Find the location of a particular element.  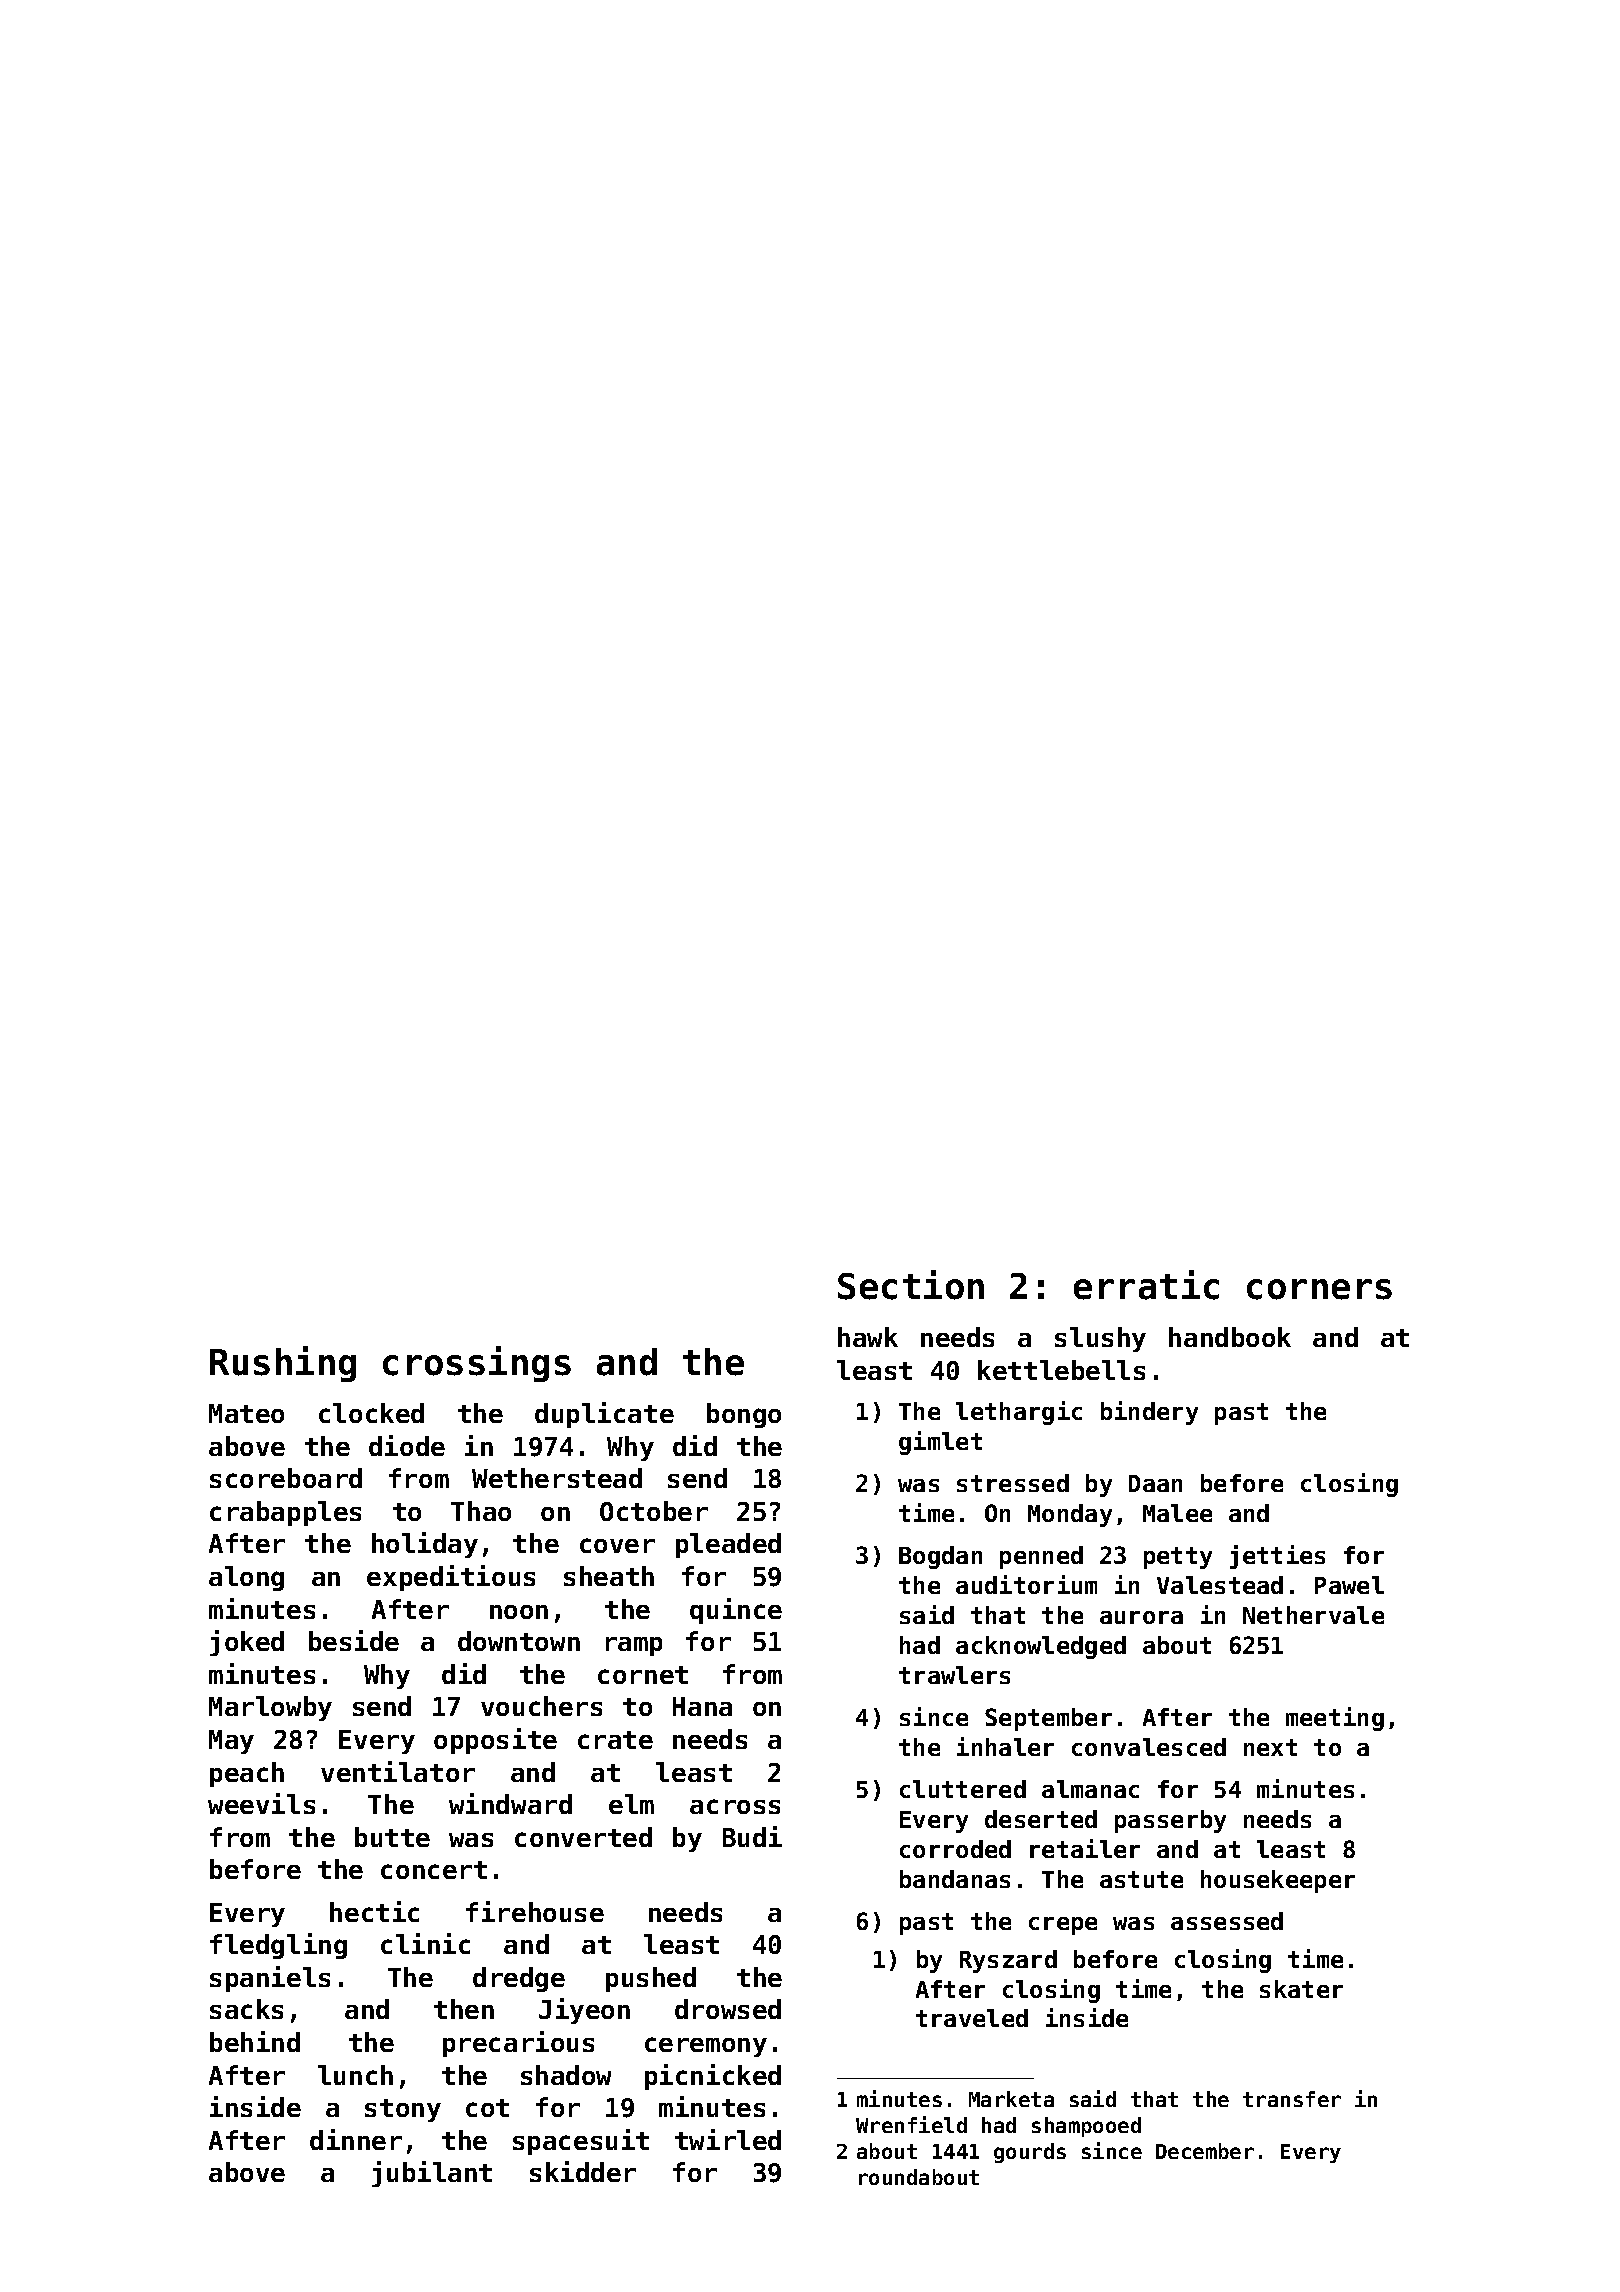

traveled is located at coordinates (972, 2018).
